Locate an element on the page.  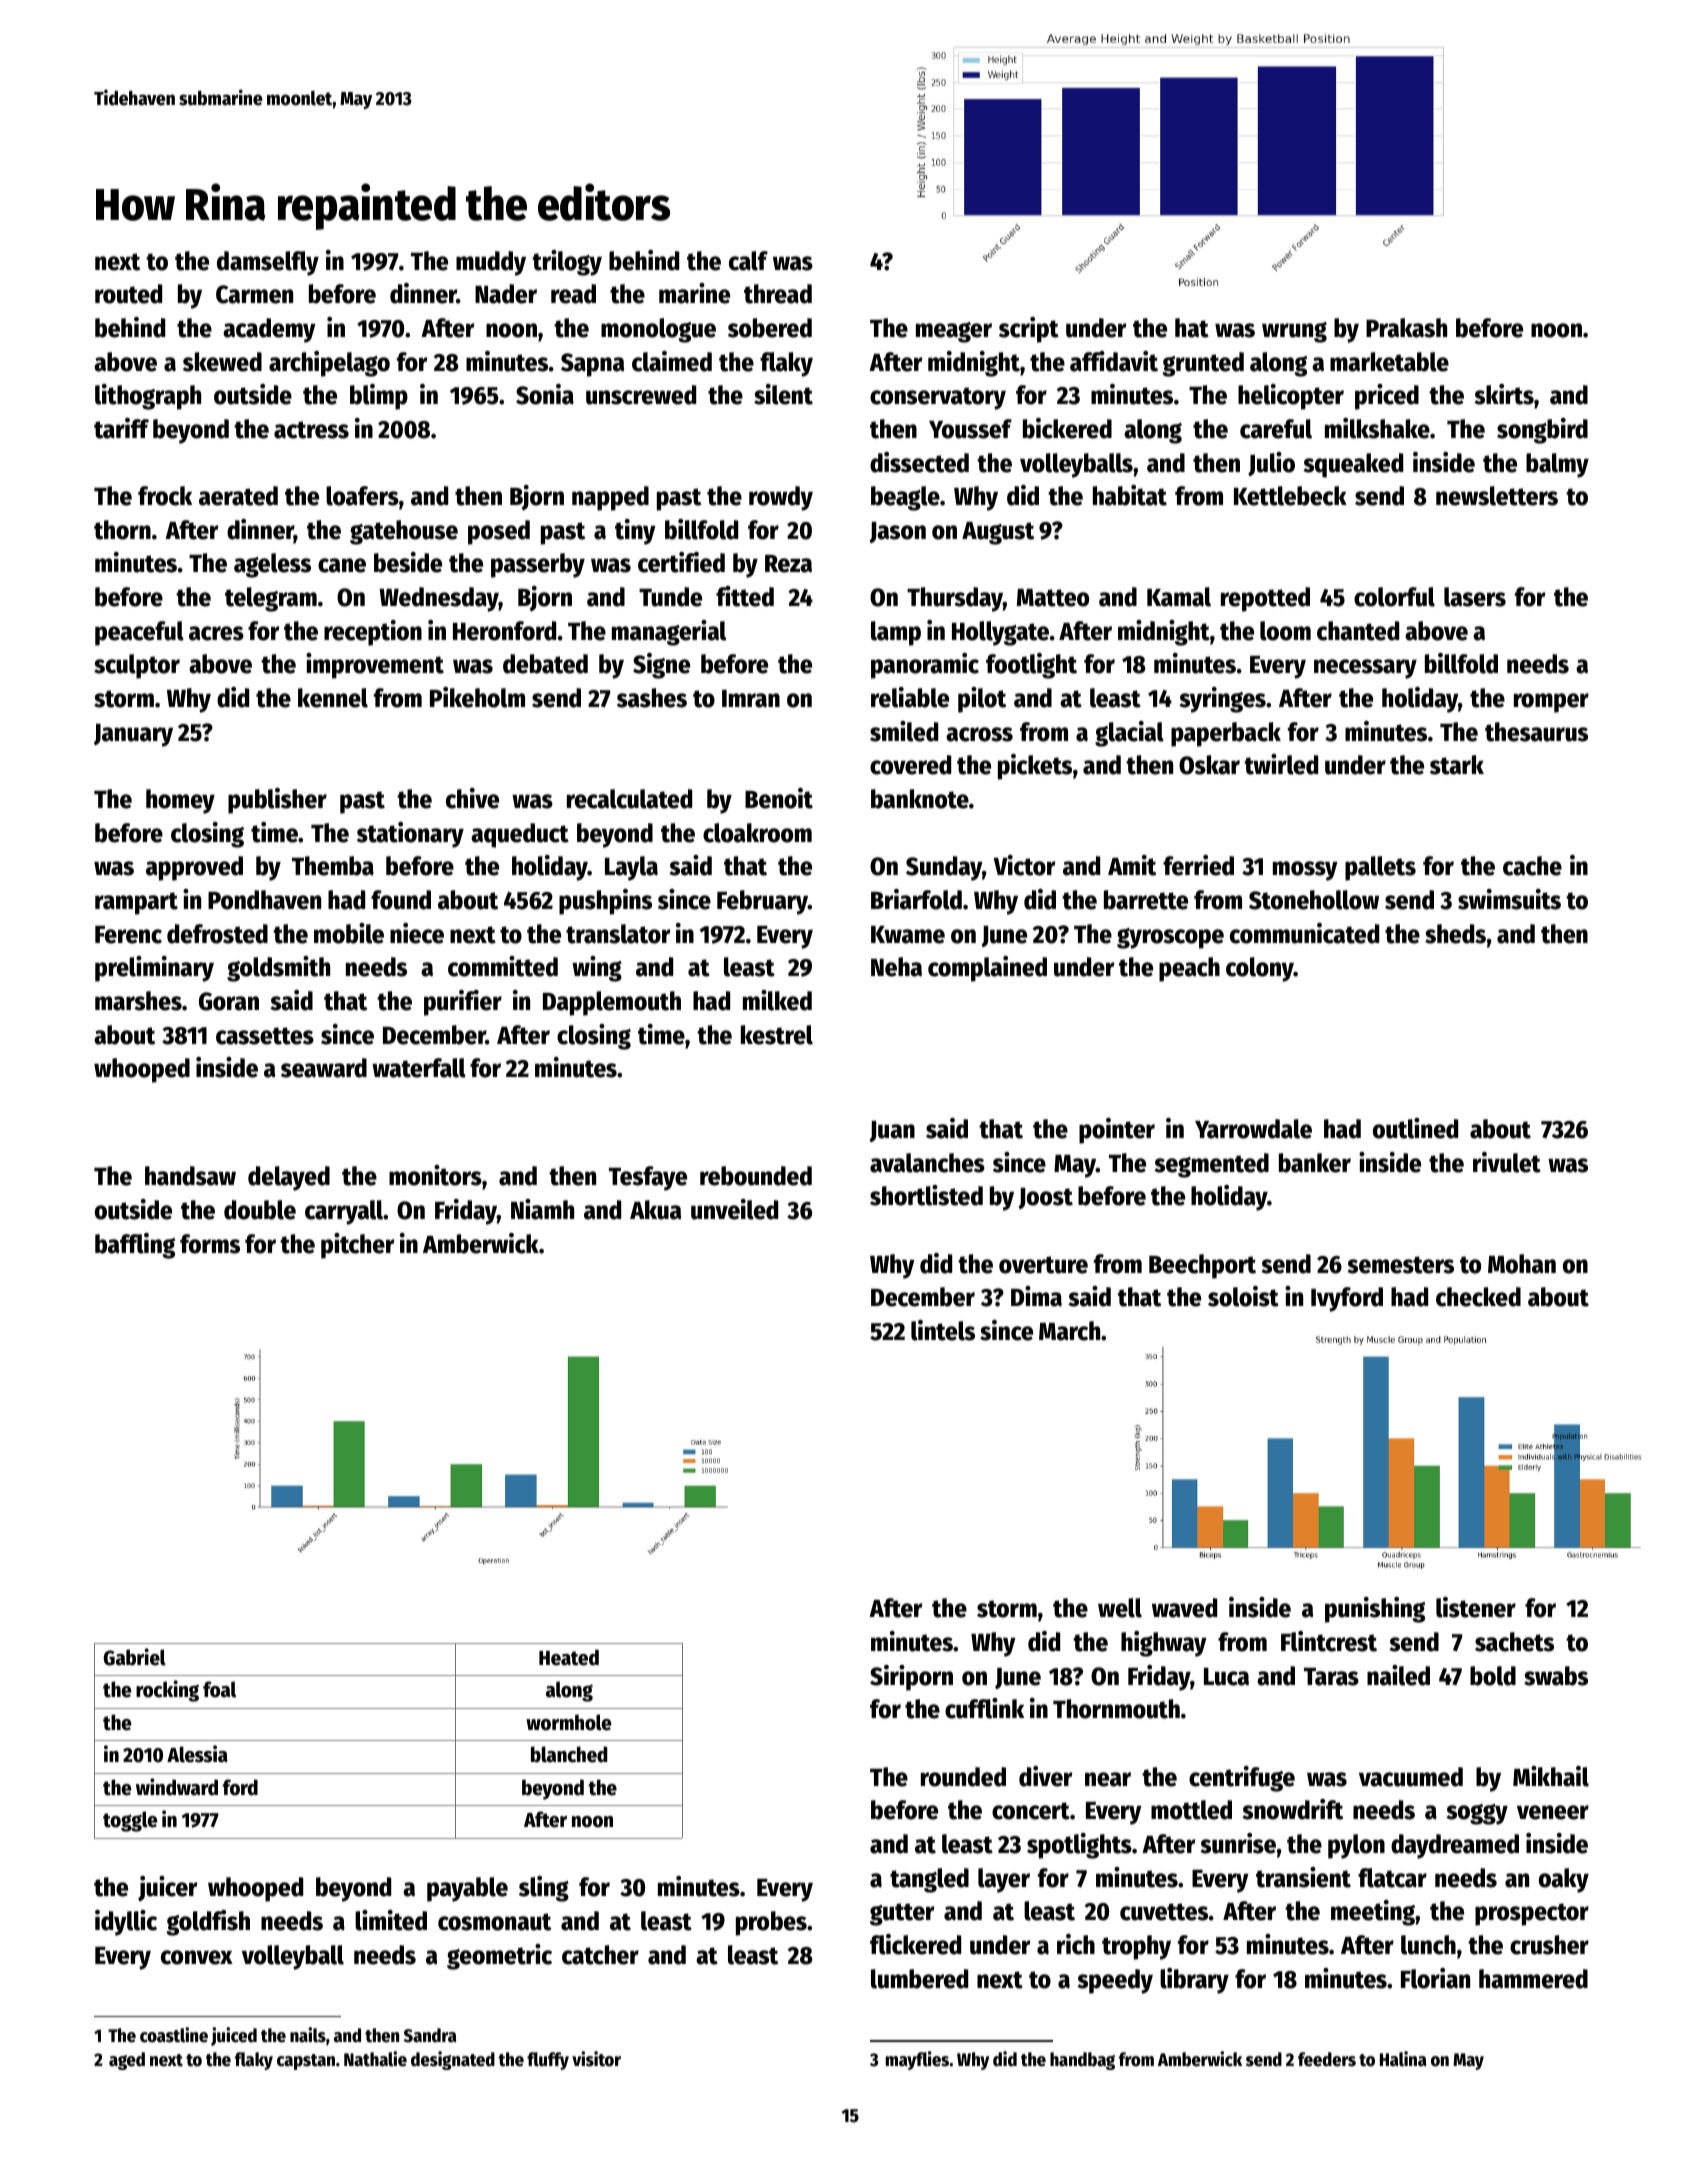
foal is located at coordinates (219, 1689).
